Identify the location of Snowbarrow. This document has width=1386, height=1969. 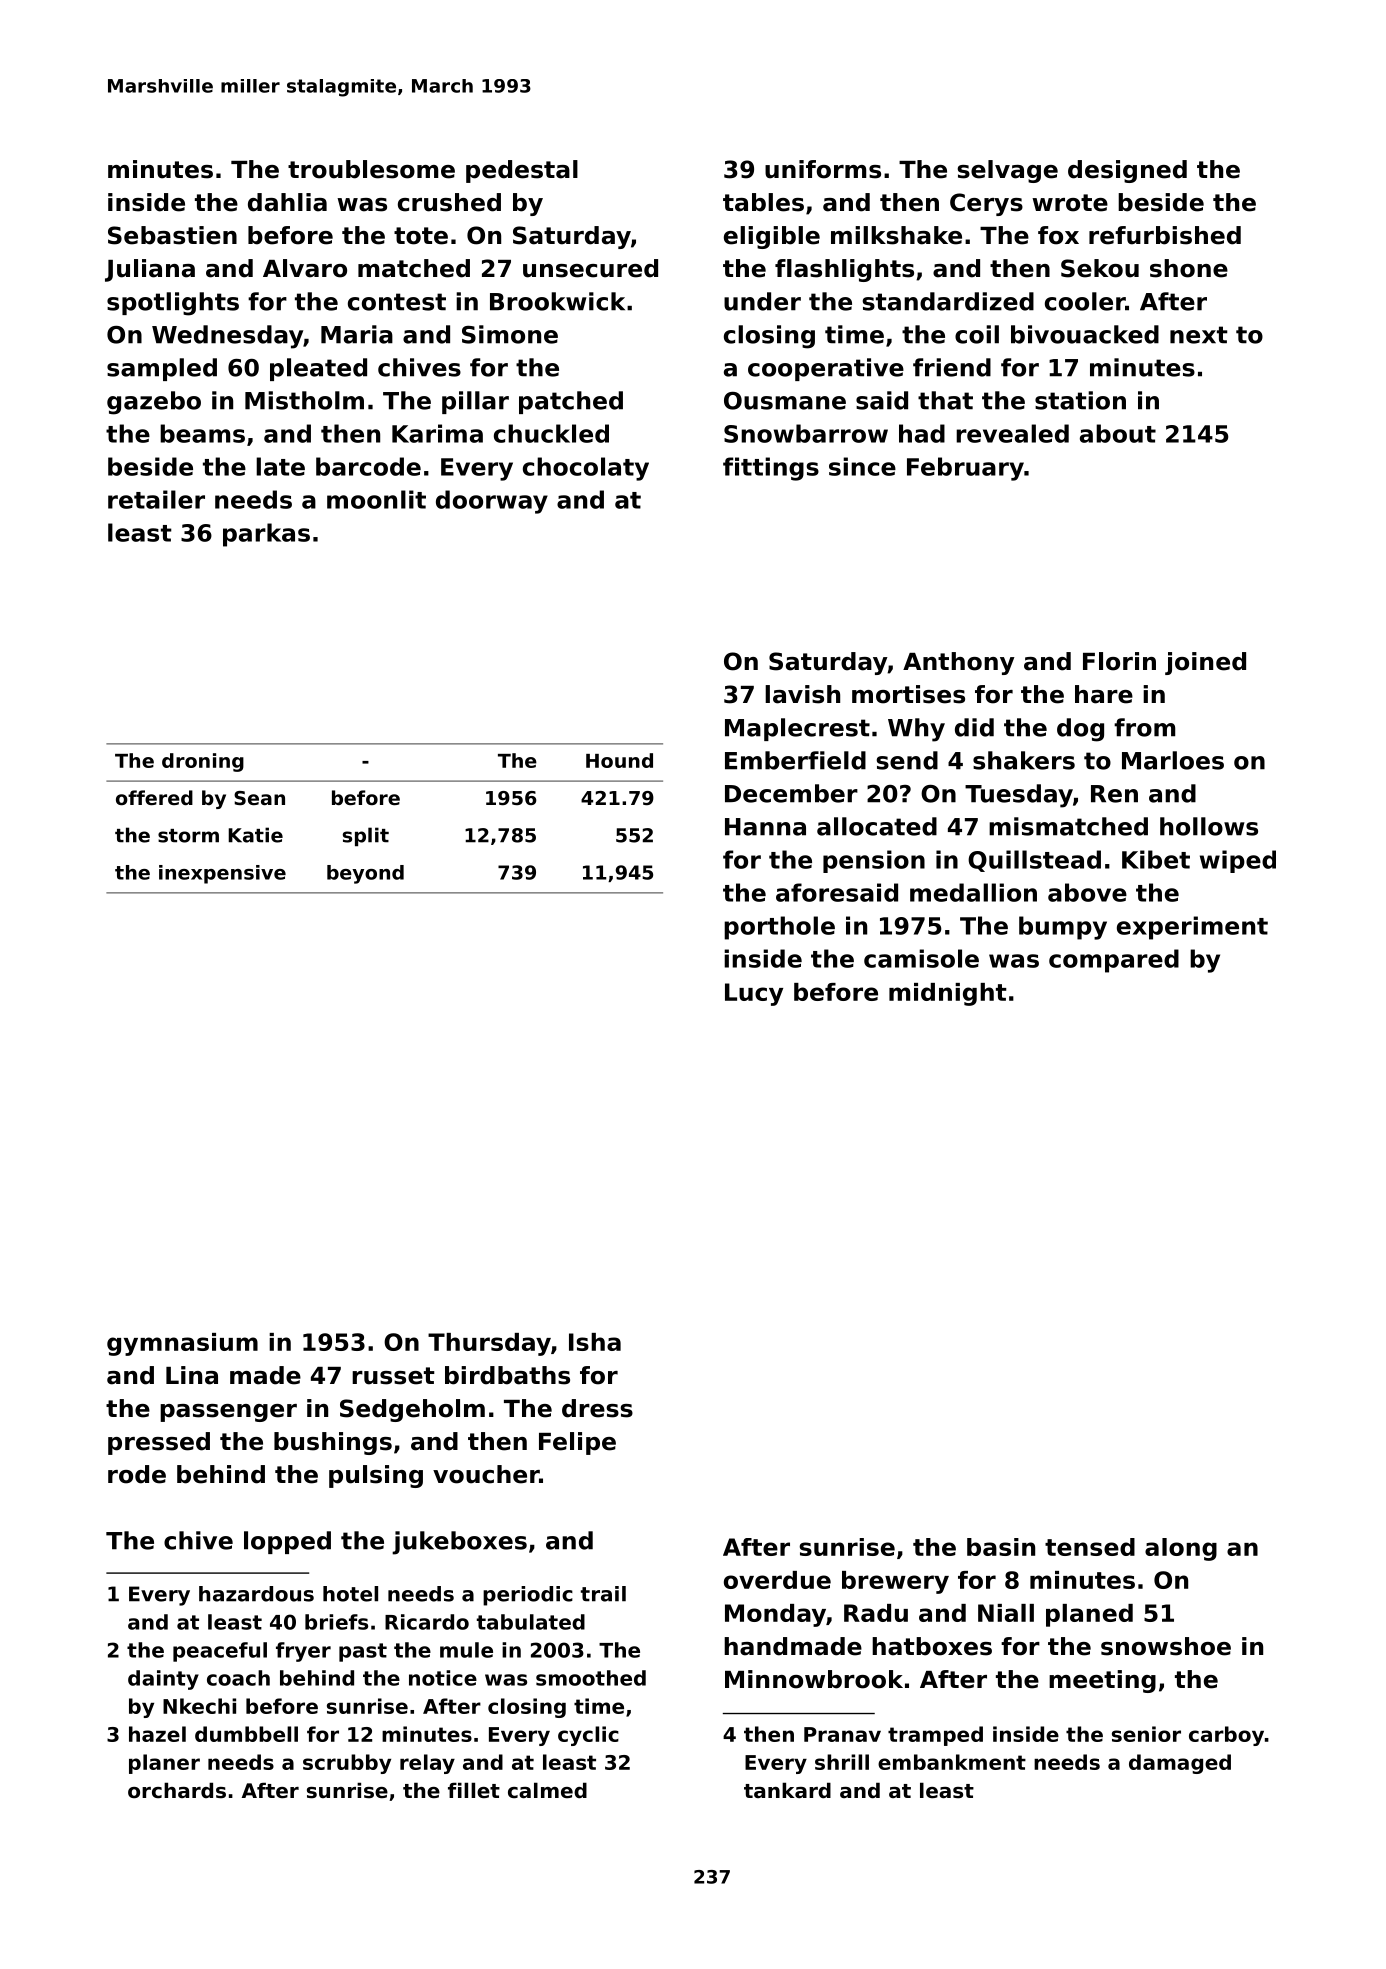
(806, 433).
